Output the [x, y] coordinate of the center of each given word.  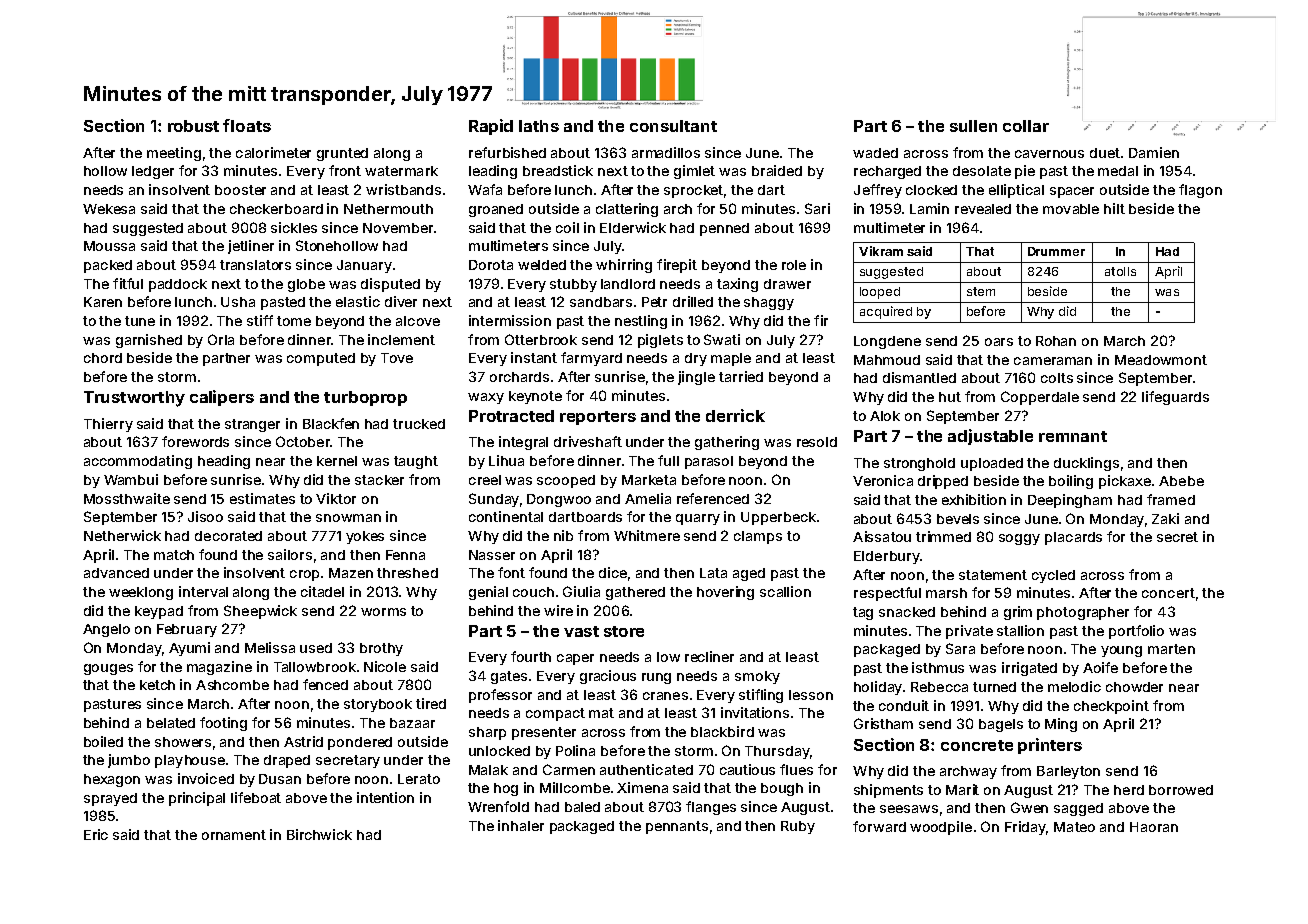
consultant [673, 126]
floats [247, 125]
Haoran [1154, 827]
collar [1026, 126]
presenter [544, 733]
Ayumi [189, 649]
